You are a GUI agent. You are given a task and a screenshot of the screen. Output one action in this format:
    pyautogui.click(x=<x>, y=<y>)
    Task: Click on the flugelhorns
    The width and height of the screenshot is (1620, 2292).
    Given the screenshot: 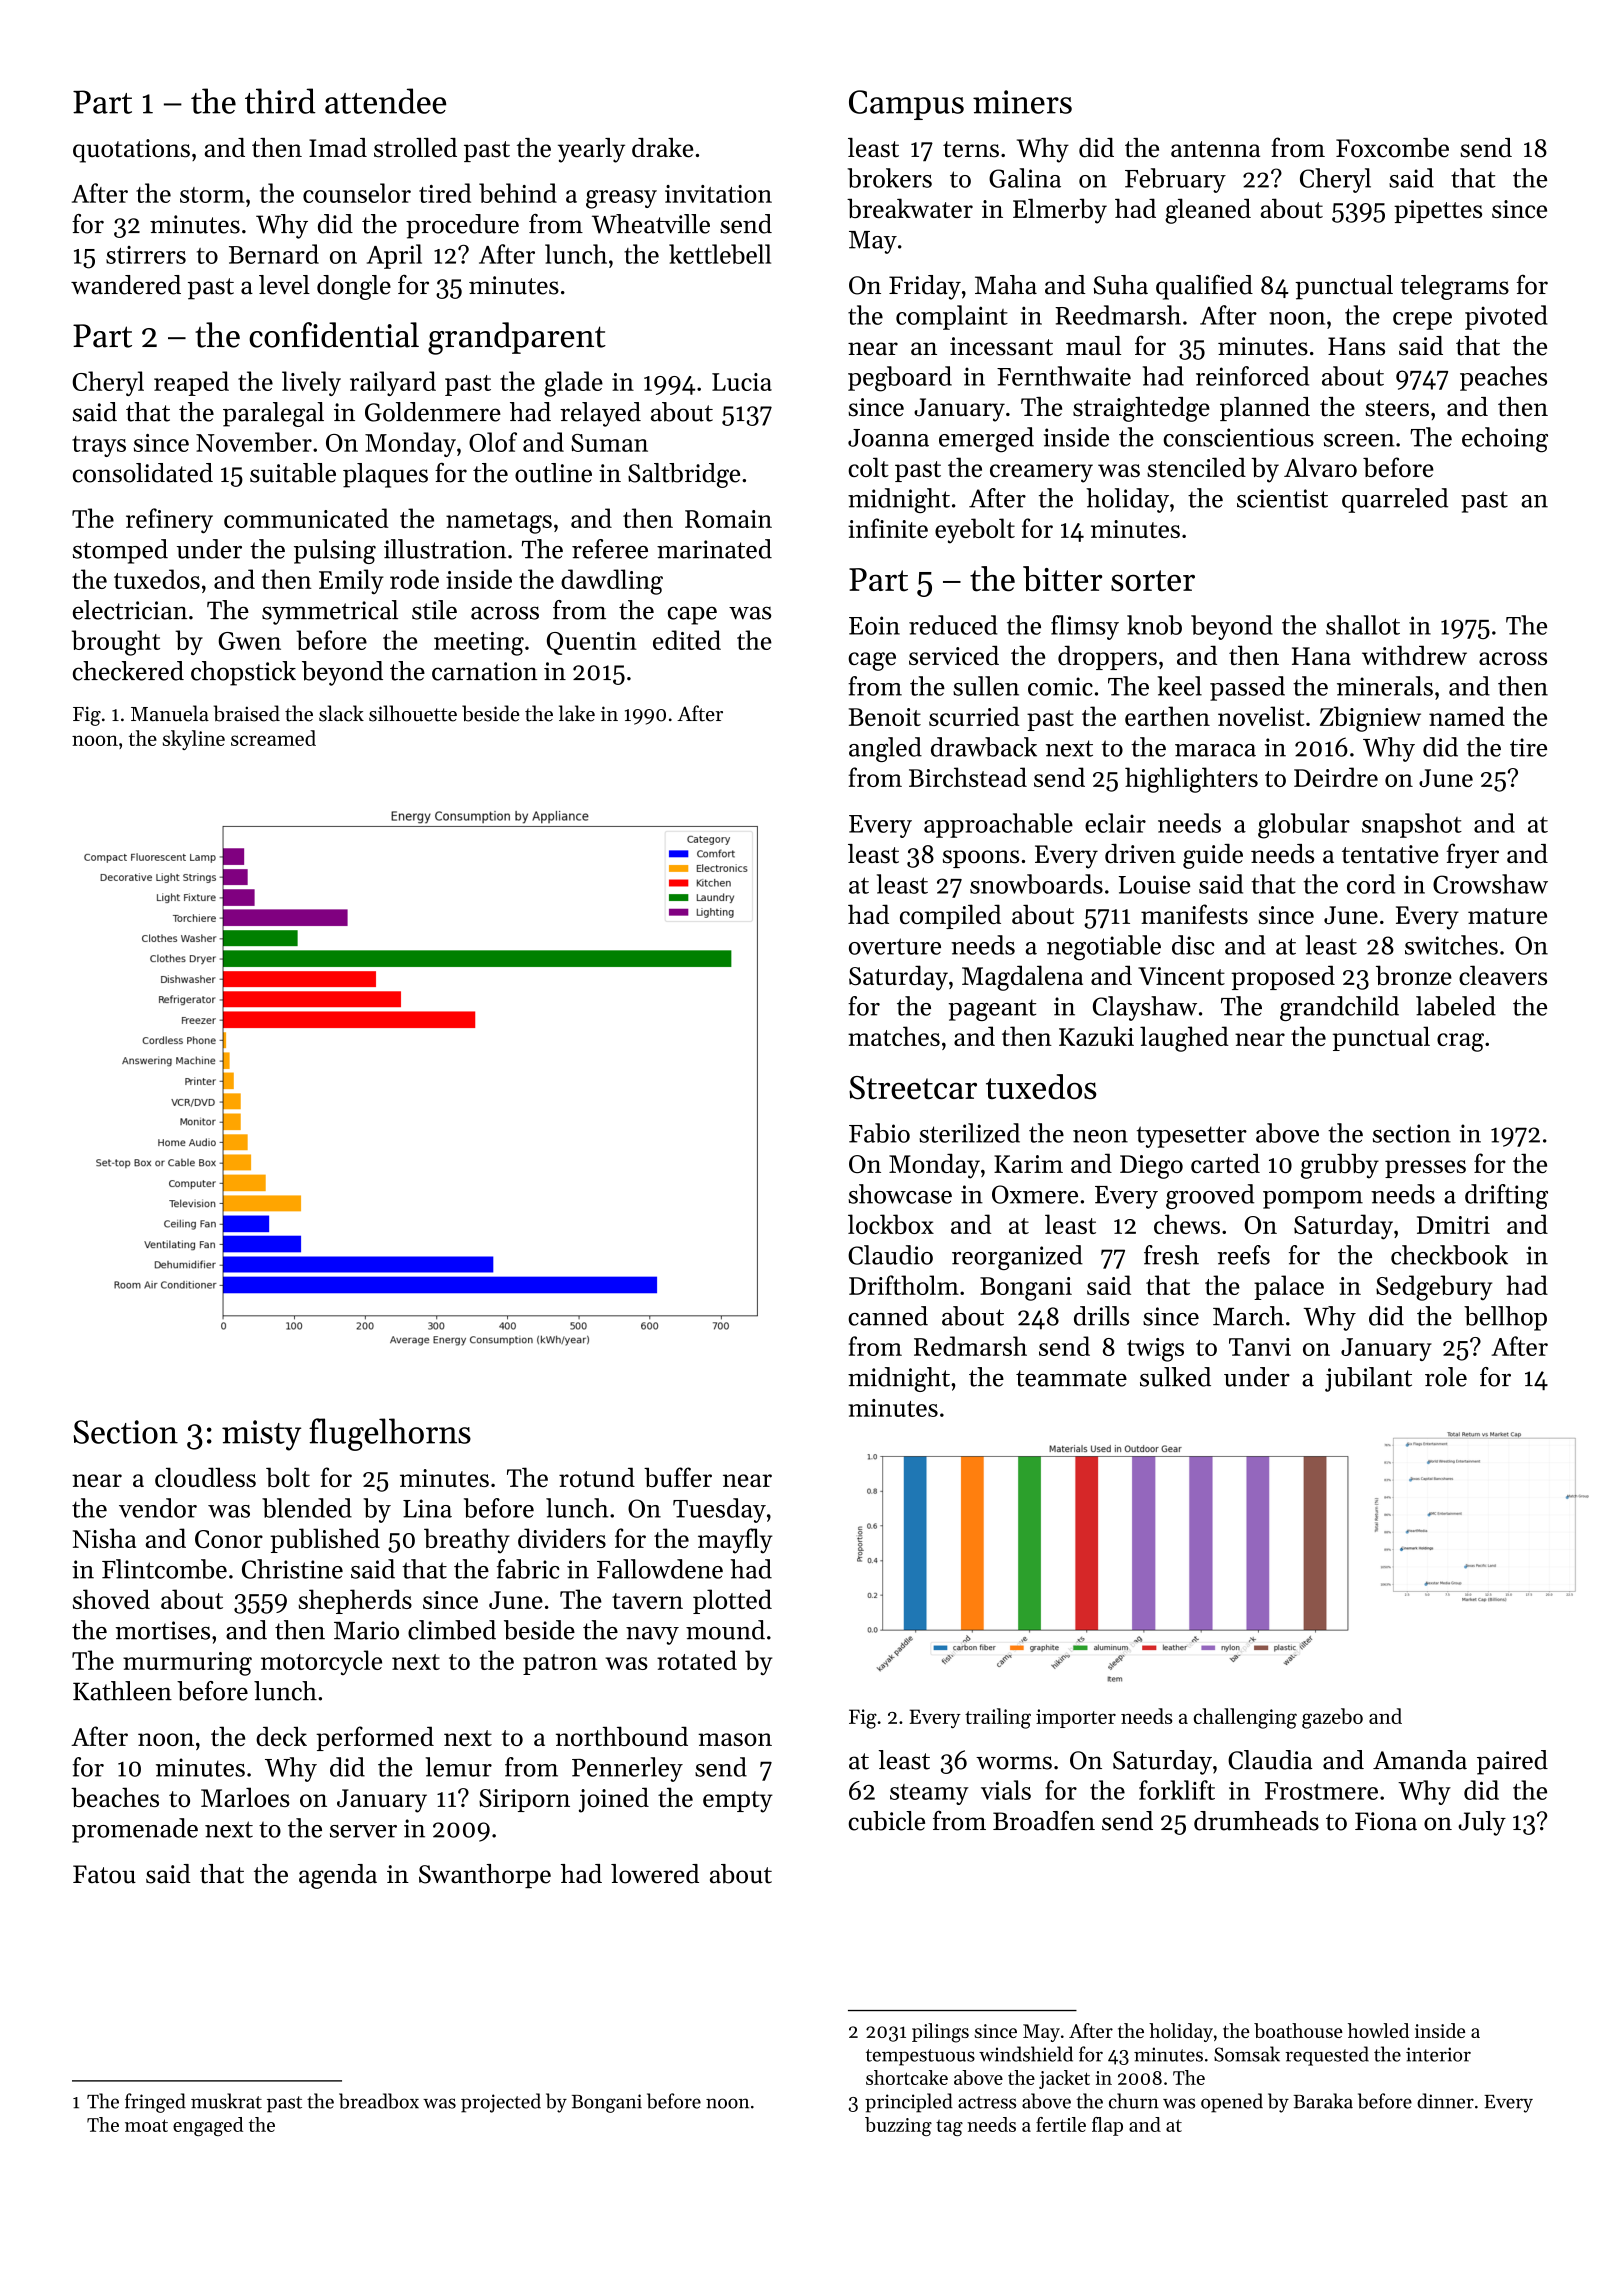 What is the action you would take?
    pyautogui.click(x=390, y=1434)
